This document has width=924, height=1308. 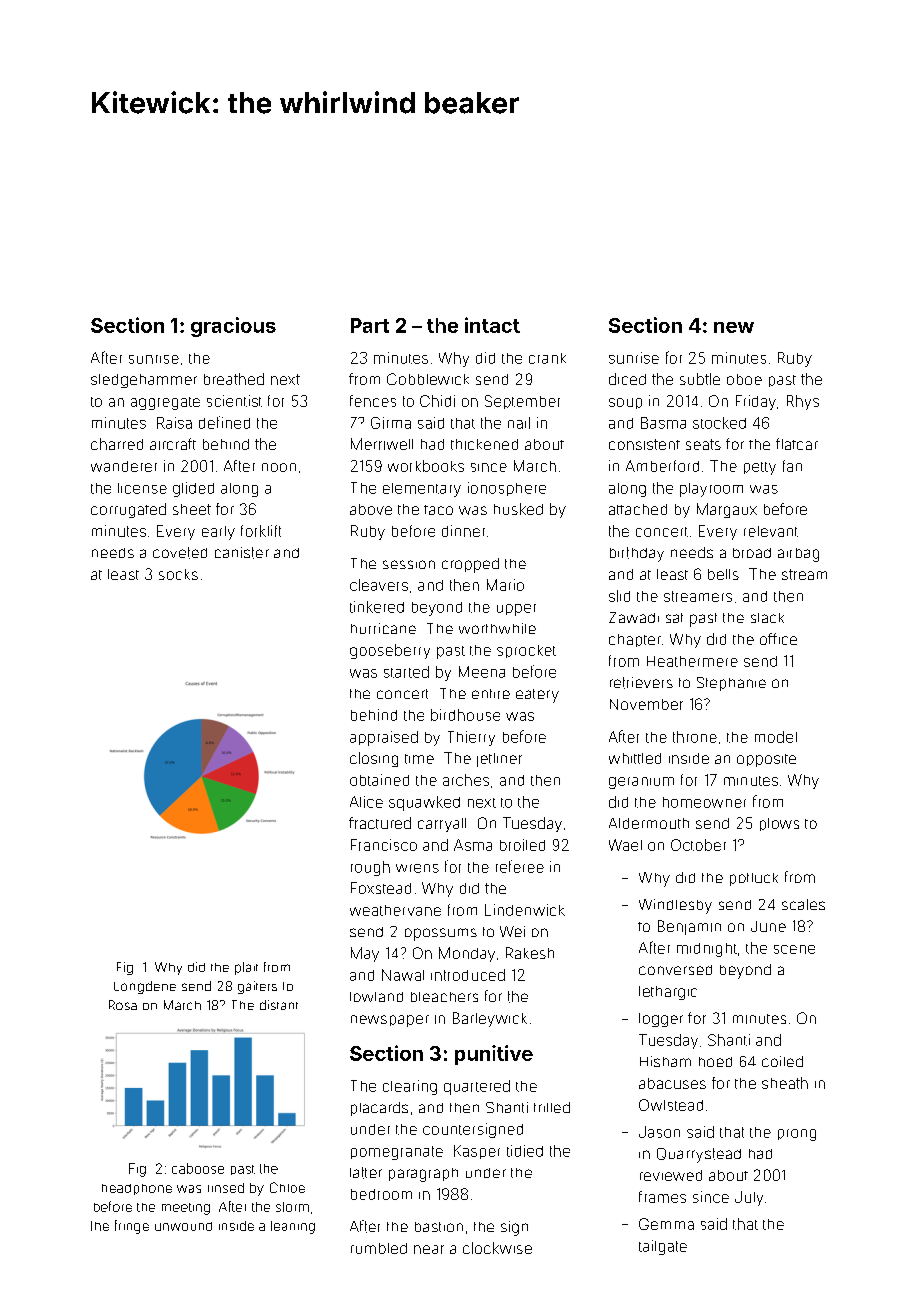 What do you see at coordinates (287, 1187) in the document?
I see `Chloe` at bounding box center [287, 1187].
